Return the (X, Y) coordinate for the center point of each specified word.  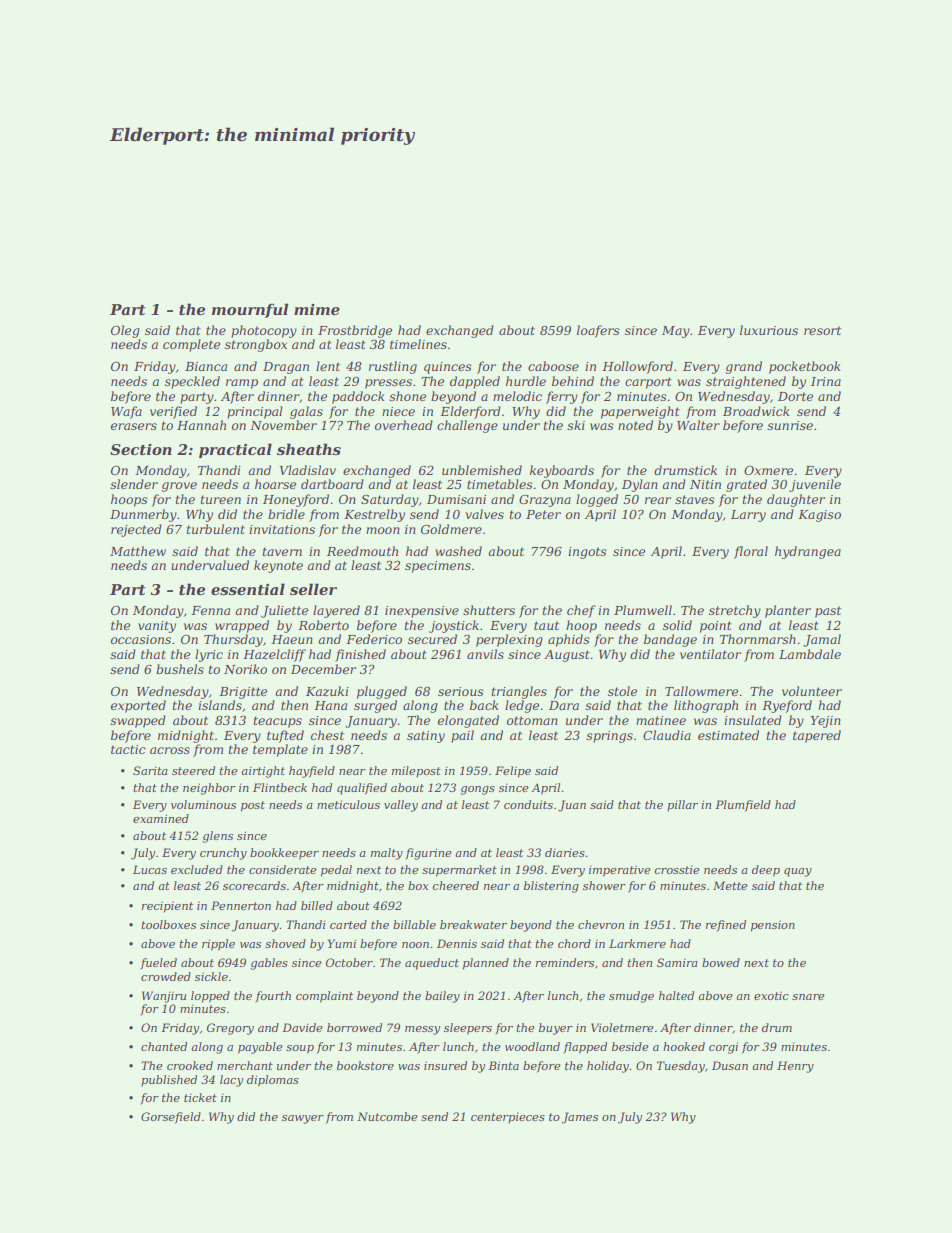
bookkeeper (284, 854)
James (580, 1118)
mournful (250, 310)
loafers (598, 331)
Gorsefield (171, 1118)
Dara (564, 705)
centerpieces (508, 1118)
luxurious (769, 330)
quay (798, 872)
